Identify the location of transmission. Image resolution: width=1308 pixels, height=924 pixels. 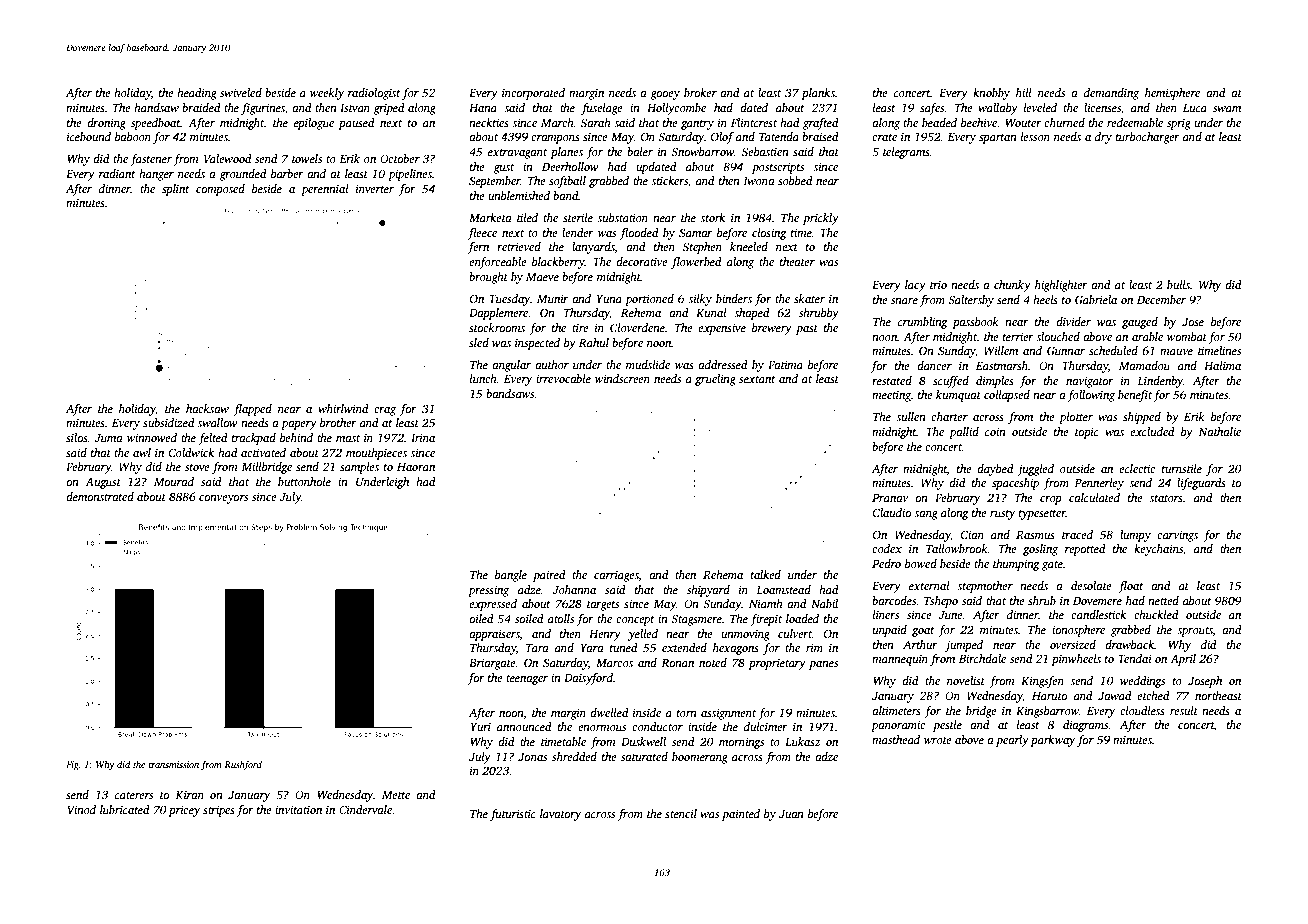
(173, 764).
